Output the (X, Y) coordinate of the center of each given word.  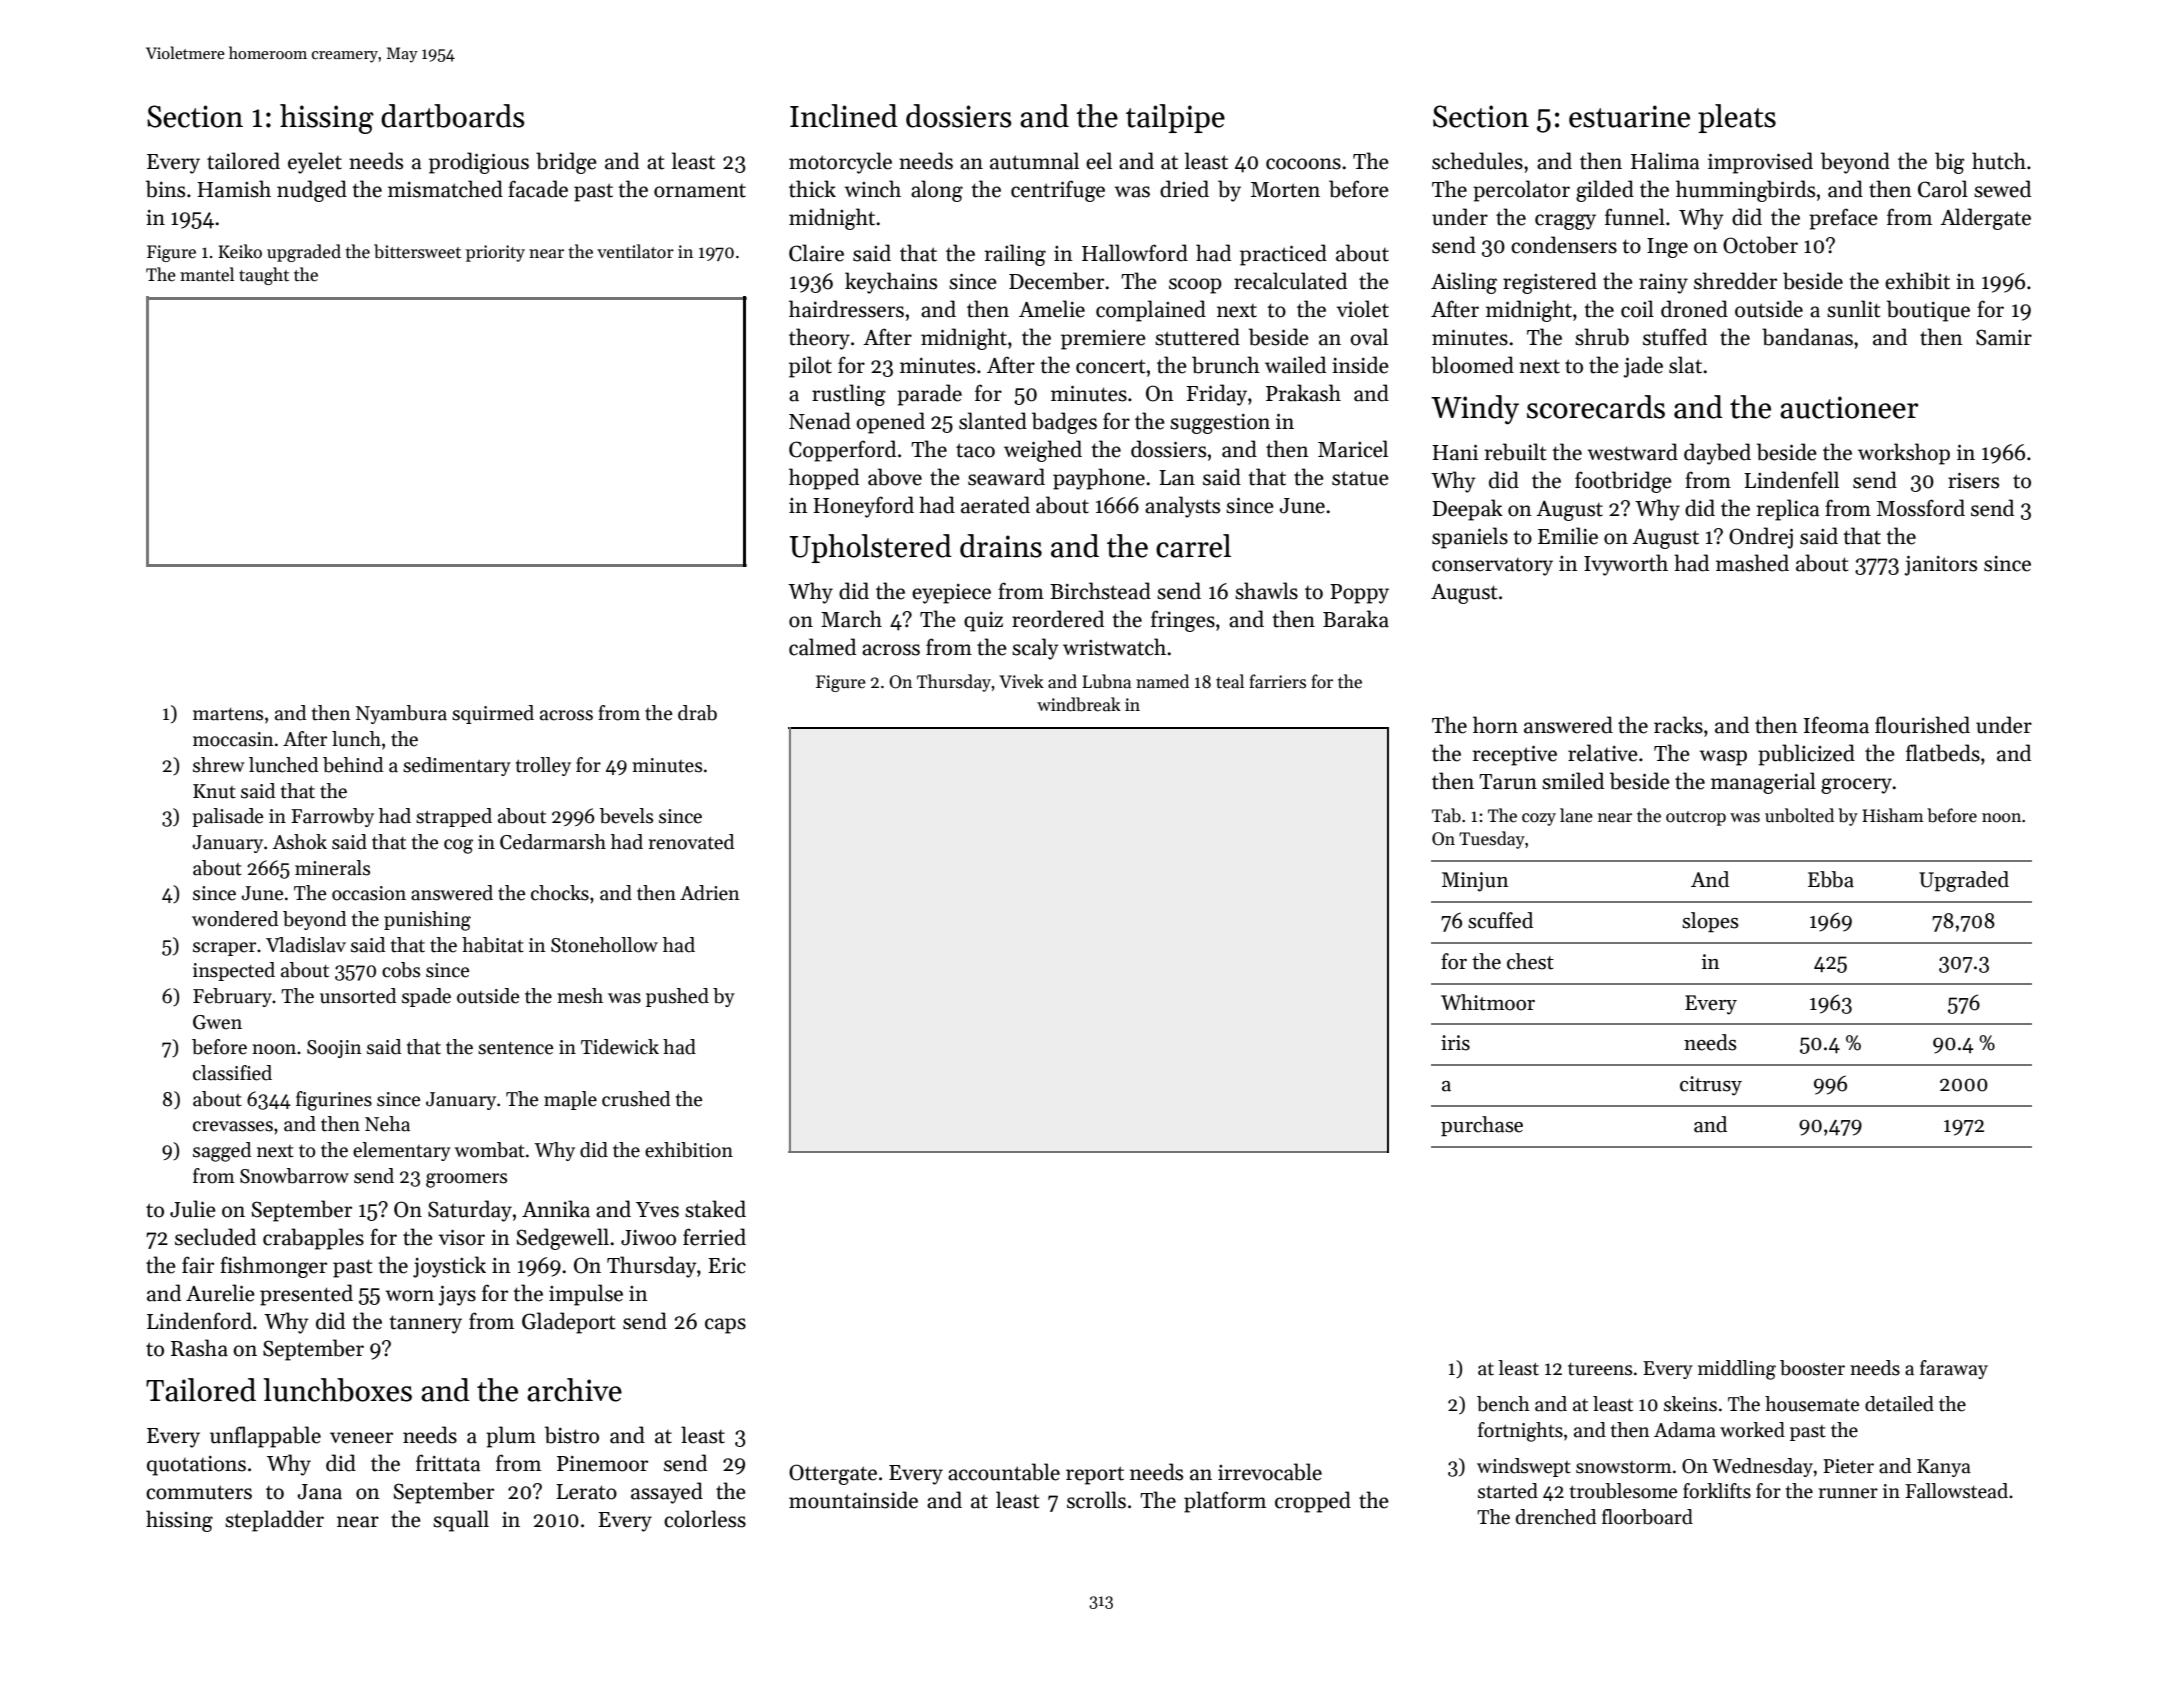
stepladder (274, 1521)
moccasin (233, 739)
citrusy (1711, 1086)
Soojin (334, 1049)
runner (1848, 1493)
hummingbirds (1745, 191)
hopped (824, 479)
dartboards (453, 116)
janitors (1941, 566)
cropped (1313, 1502)
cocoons (1303, 164)
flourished (1922, 725)
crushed (636, 1099)
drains (1001, 546)
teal (1230, 681)
